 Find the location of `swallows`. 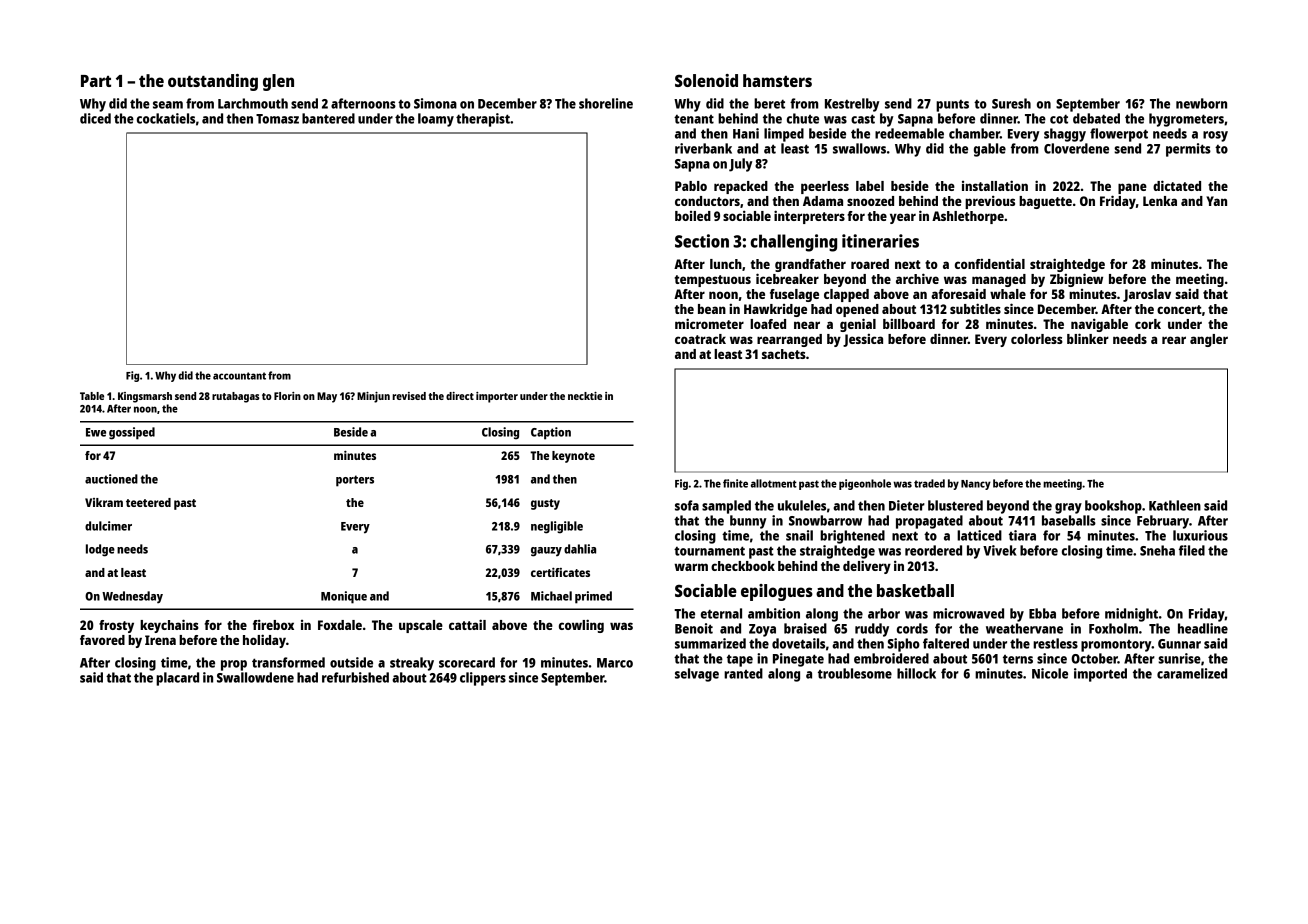

swallows is located at coordinates (859, 148).
